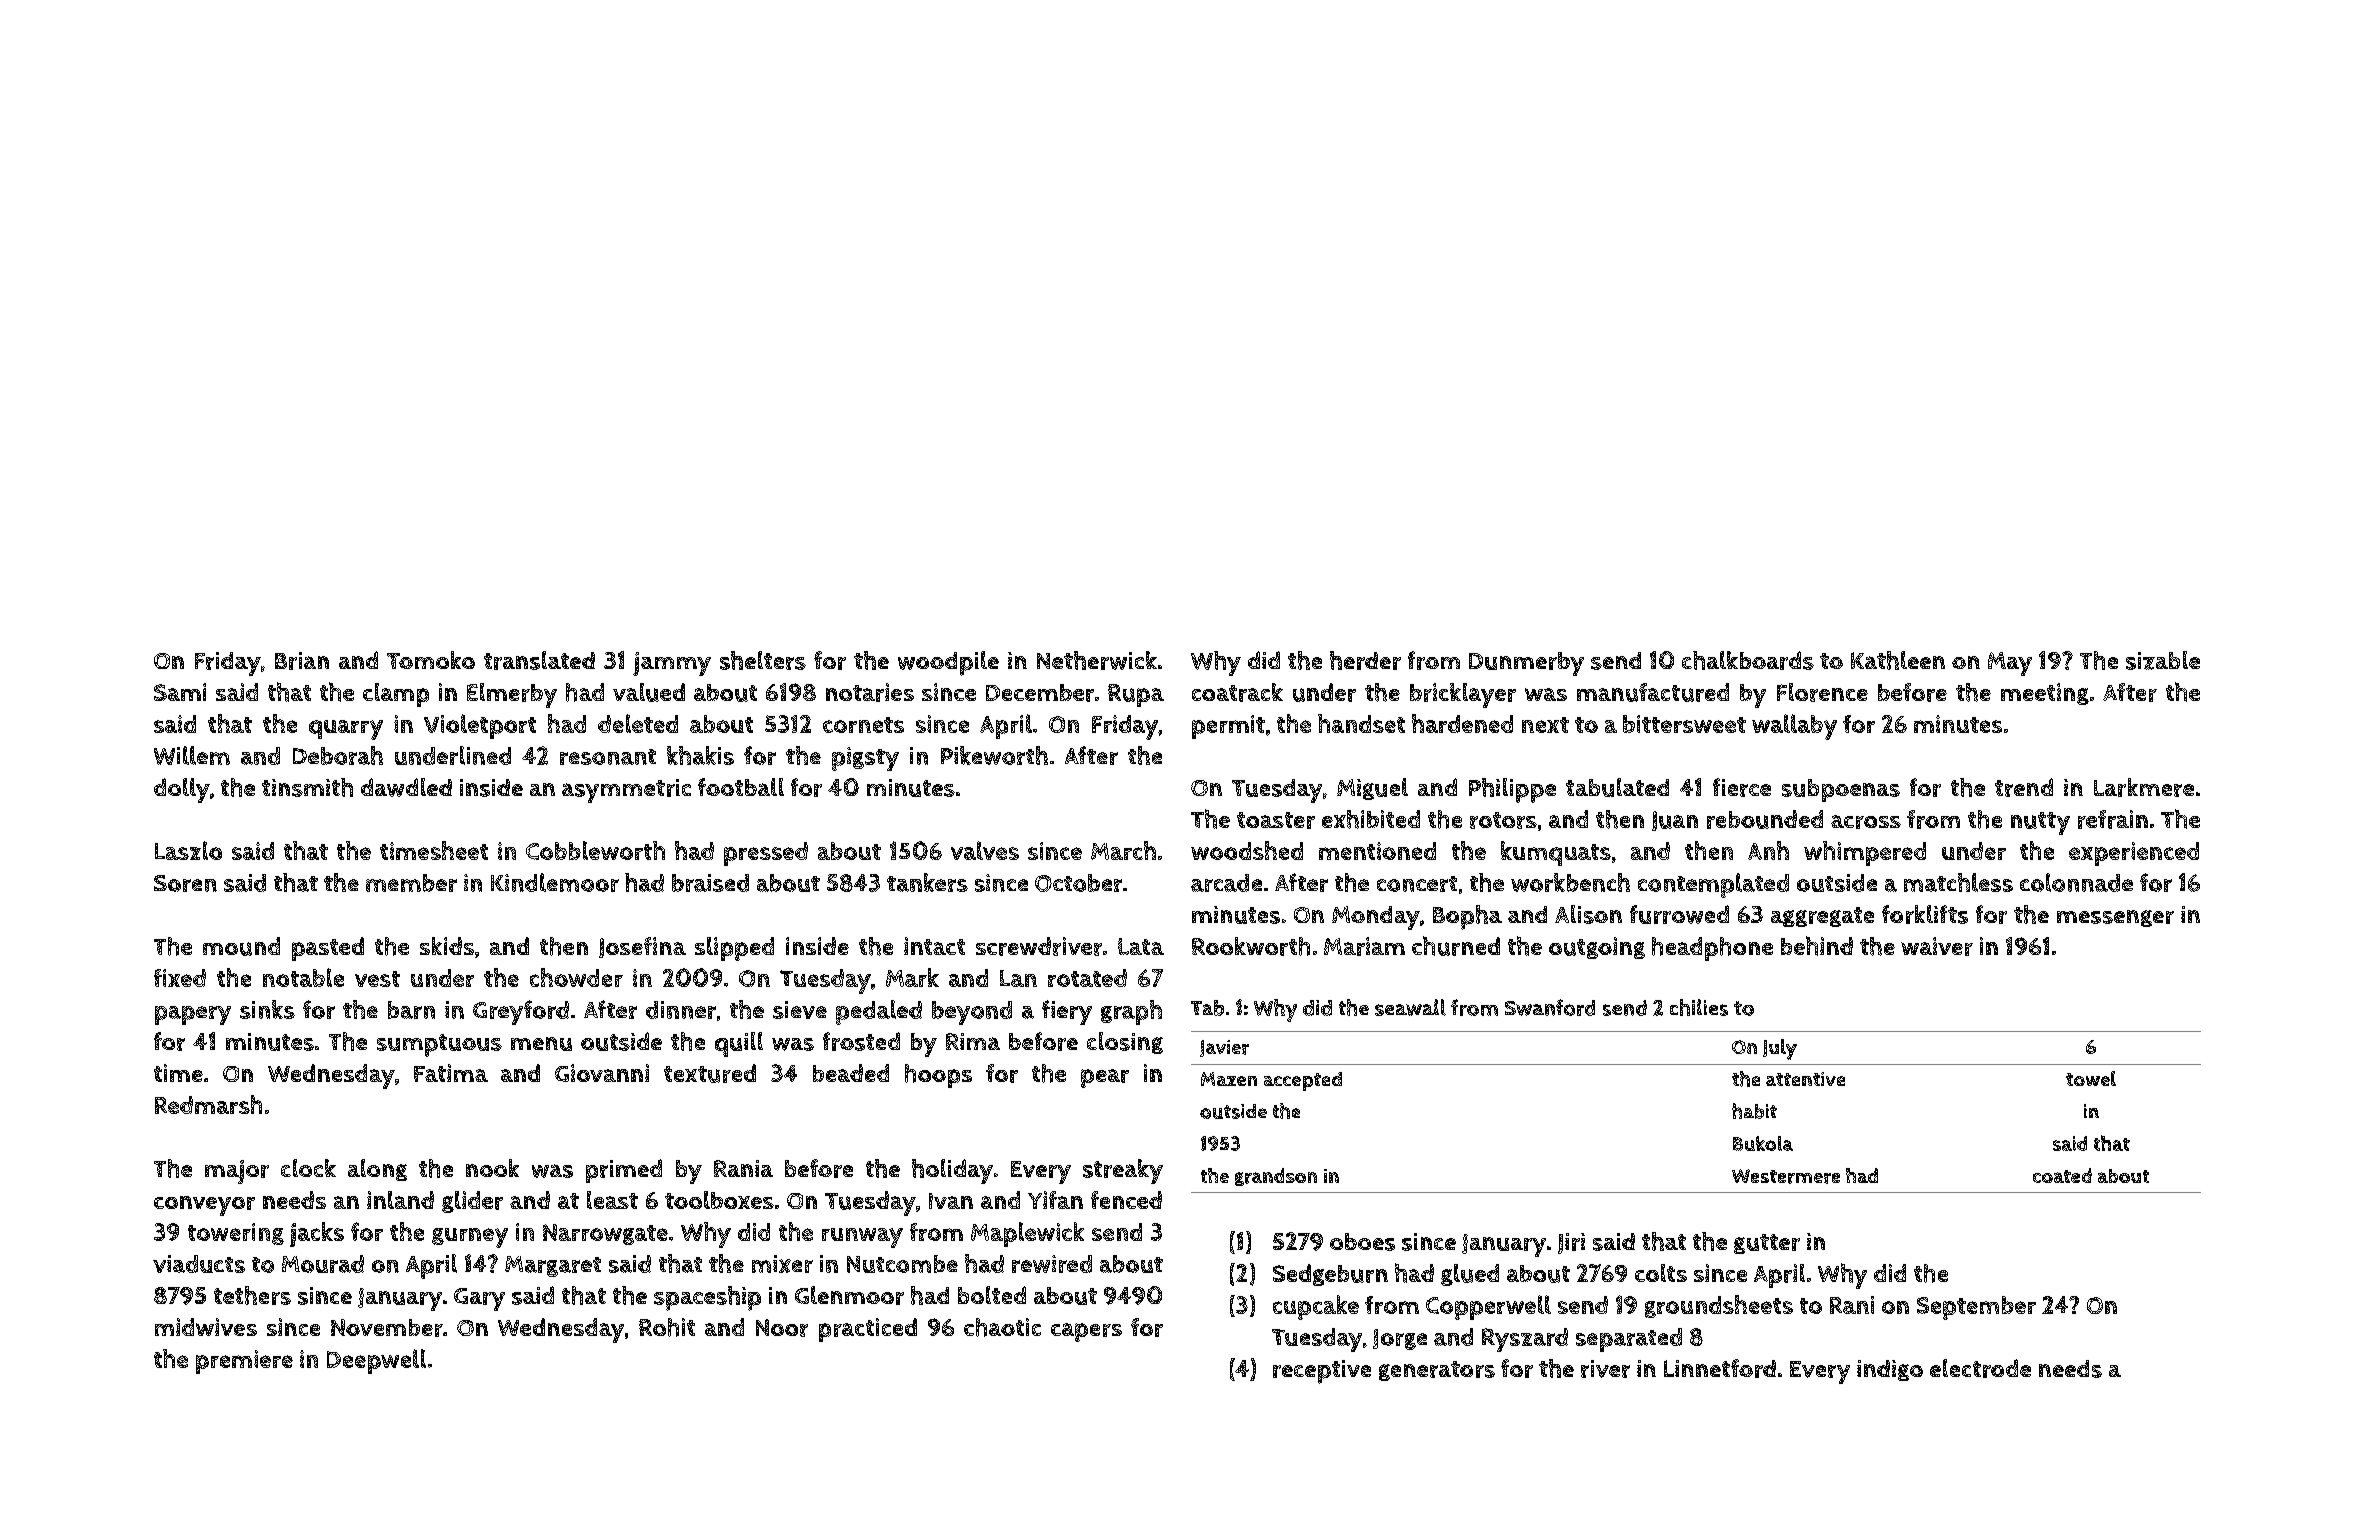  What do you see at coordinates (185, 883) in the page?
I see `Soren` at bounding box center [185, 883].
